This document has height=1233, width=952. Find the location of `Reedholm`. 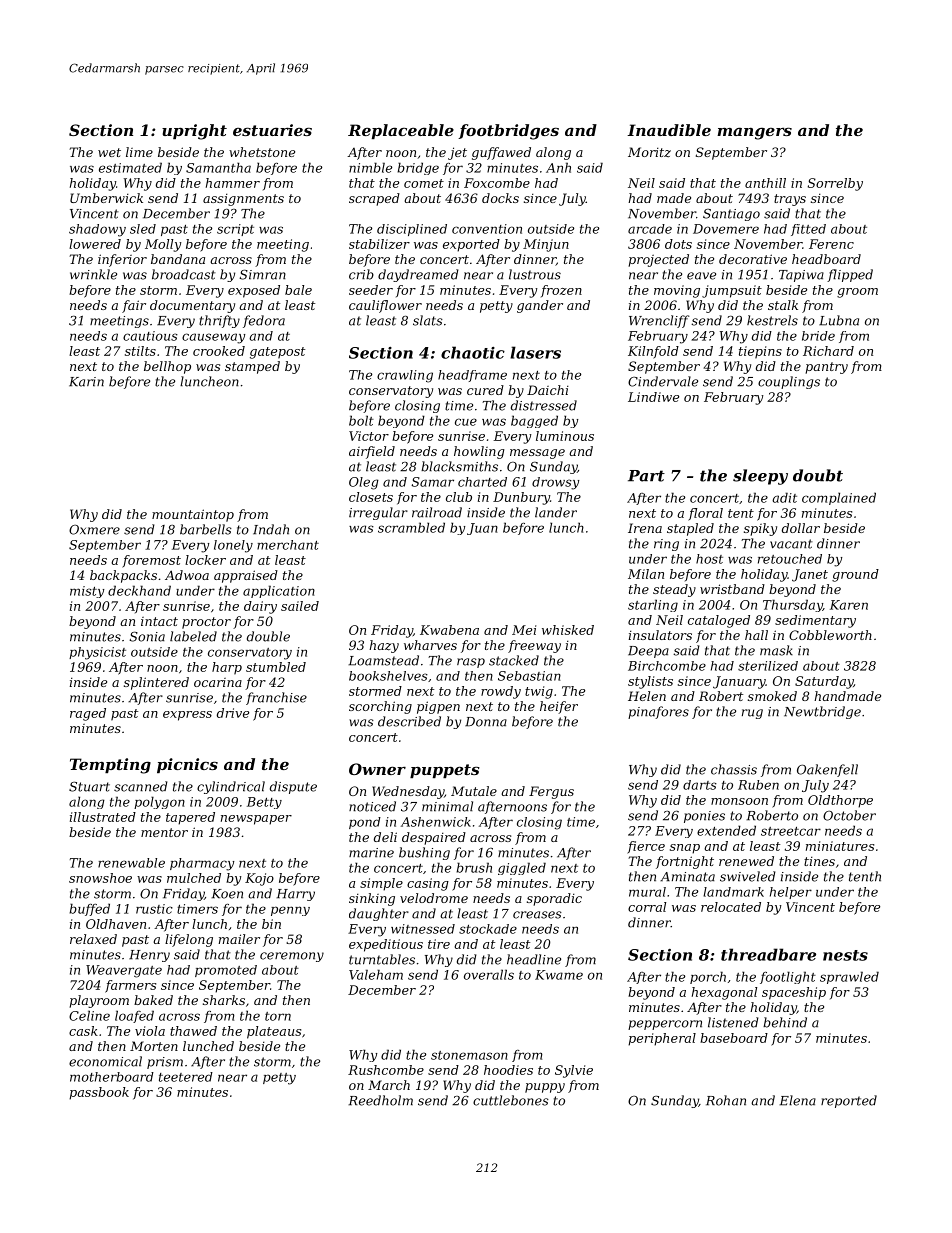

Reedholm is located at coordinates (380, 1100).
